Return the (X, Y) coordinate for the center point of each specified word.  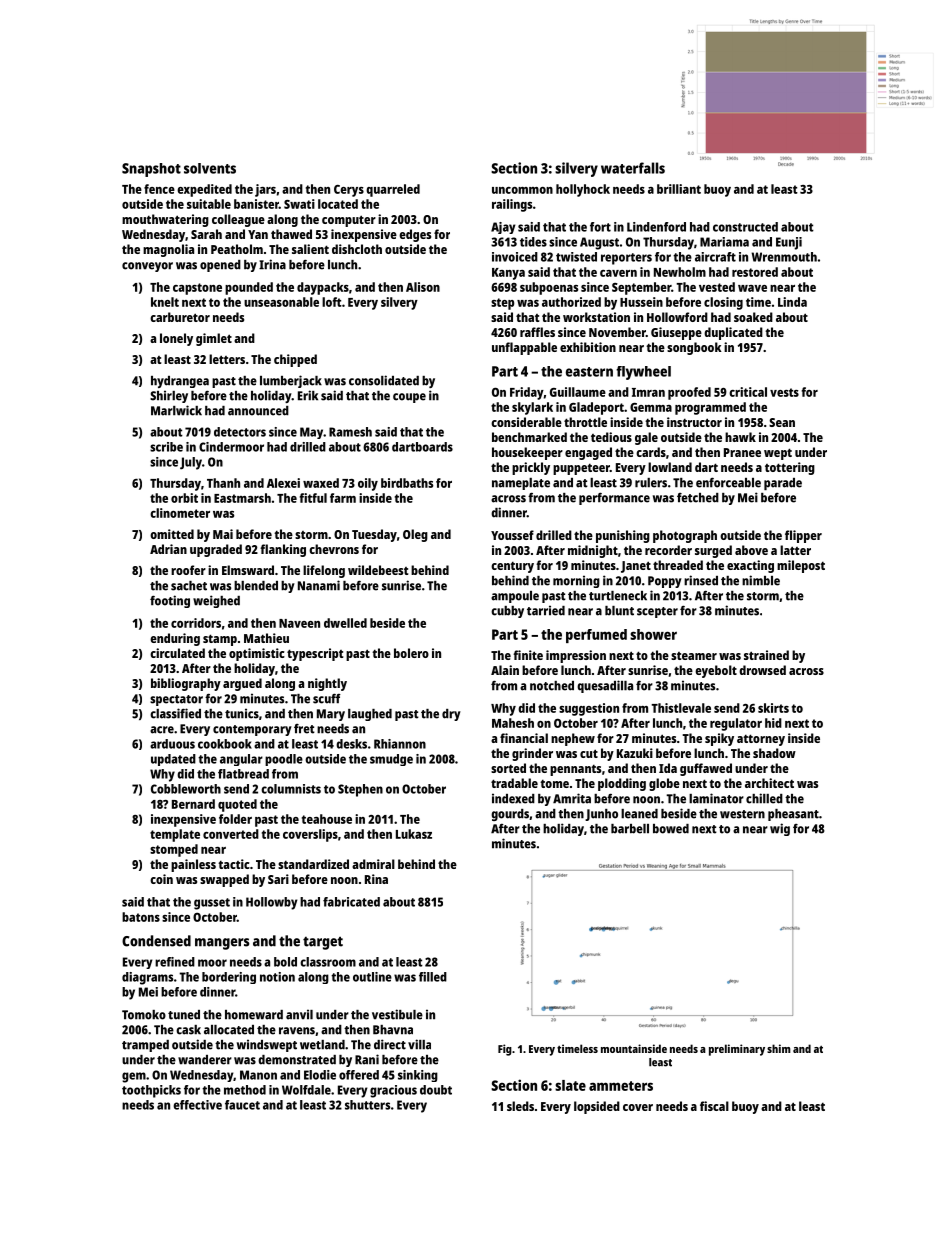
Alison (423, 287)
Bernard (193, 804)
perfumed (596, 636)
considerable (526, 422)
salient (310, 249)
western (742, 814)
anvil (299, 1014)
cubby (507, 612)
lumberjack (291, 381)
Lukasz (414, 834)
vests (784, 392)
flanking (283, 550)
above (751, 550)
